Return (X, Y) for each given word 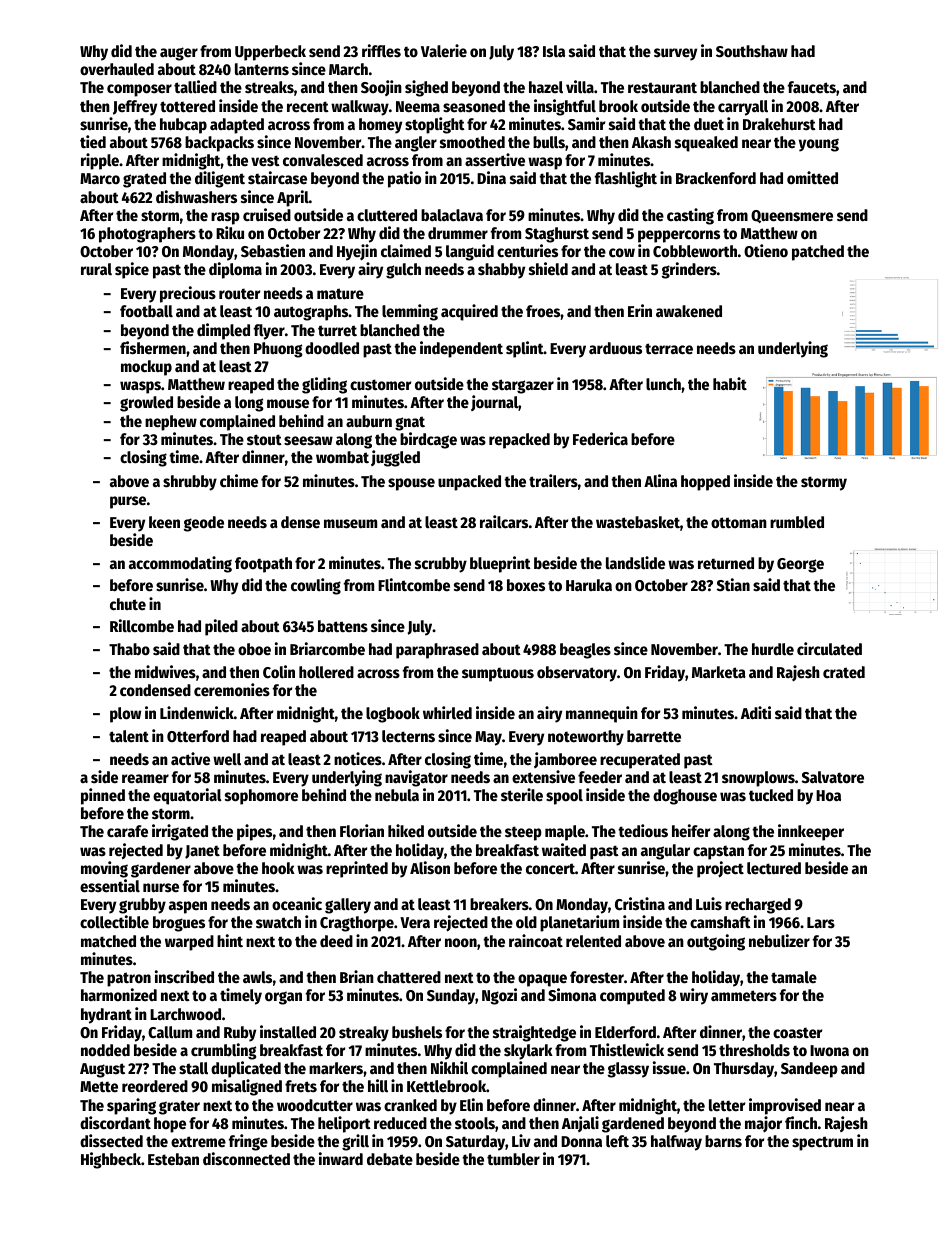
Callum (170, 1032)
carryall (743, 108)
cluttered (387, 215)
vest (265, 161)
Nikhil (449, 1067)
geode (204, 524)
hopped (705, 483)
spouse (411, 484)
